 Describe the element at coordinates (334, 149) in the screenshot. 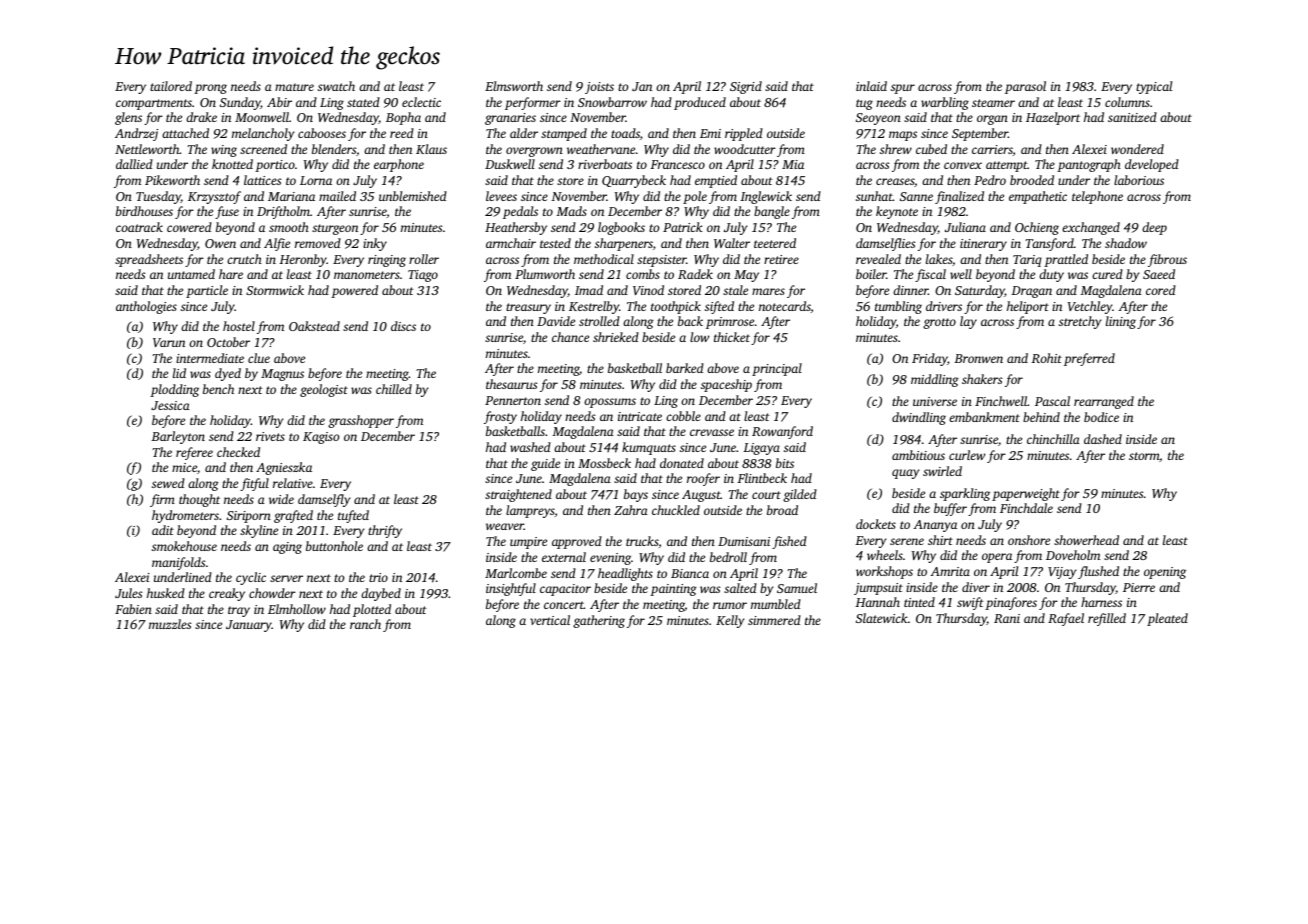

I see `blenders` at that location.
